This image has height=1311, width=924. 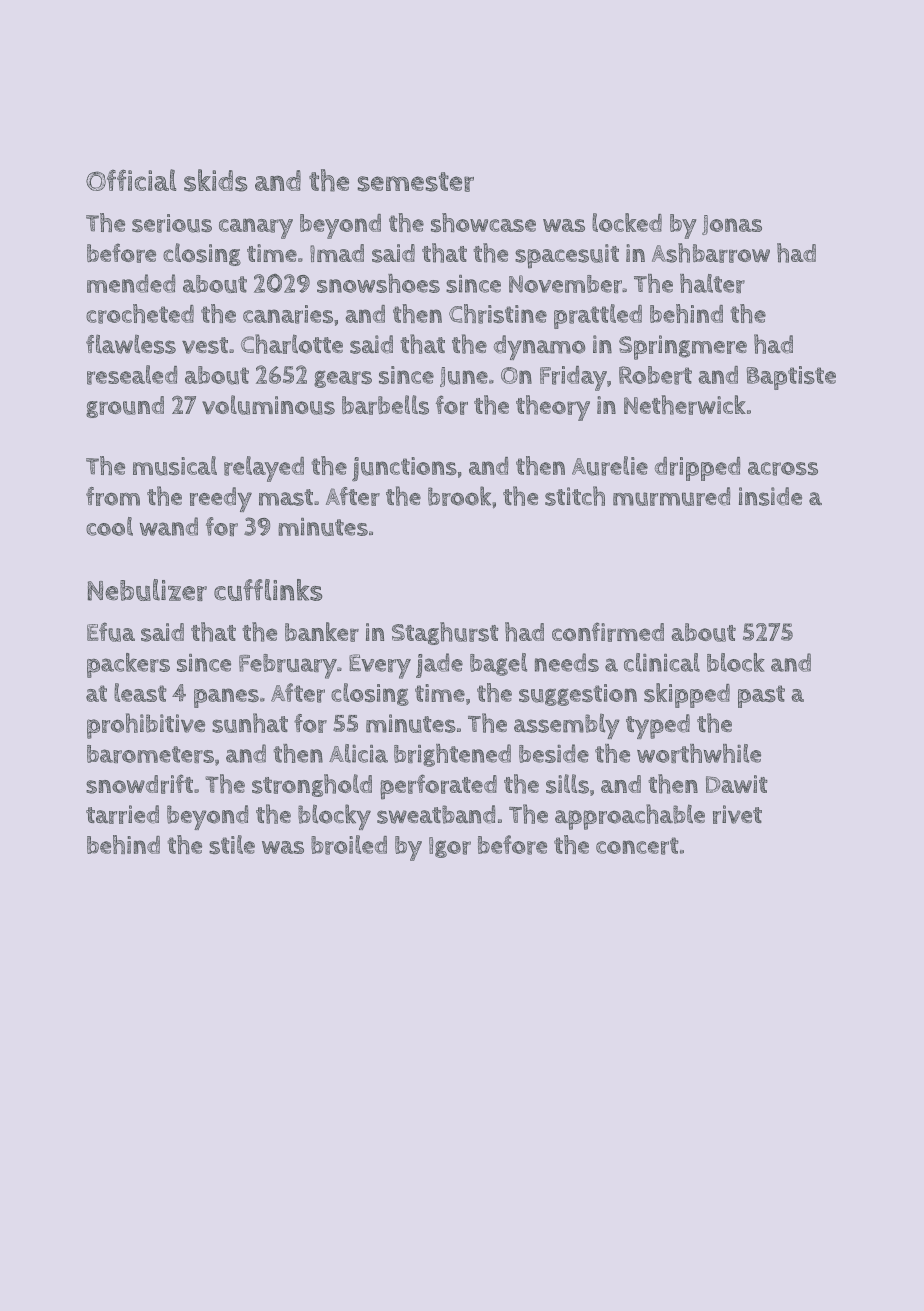 I want to click on stitch, so click(x=575, y=496).
